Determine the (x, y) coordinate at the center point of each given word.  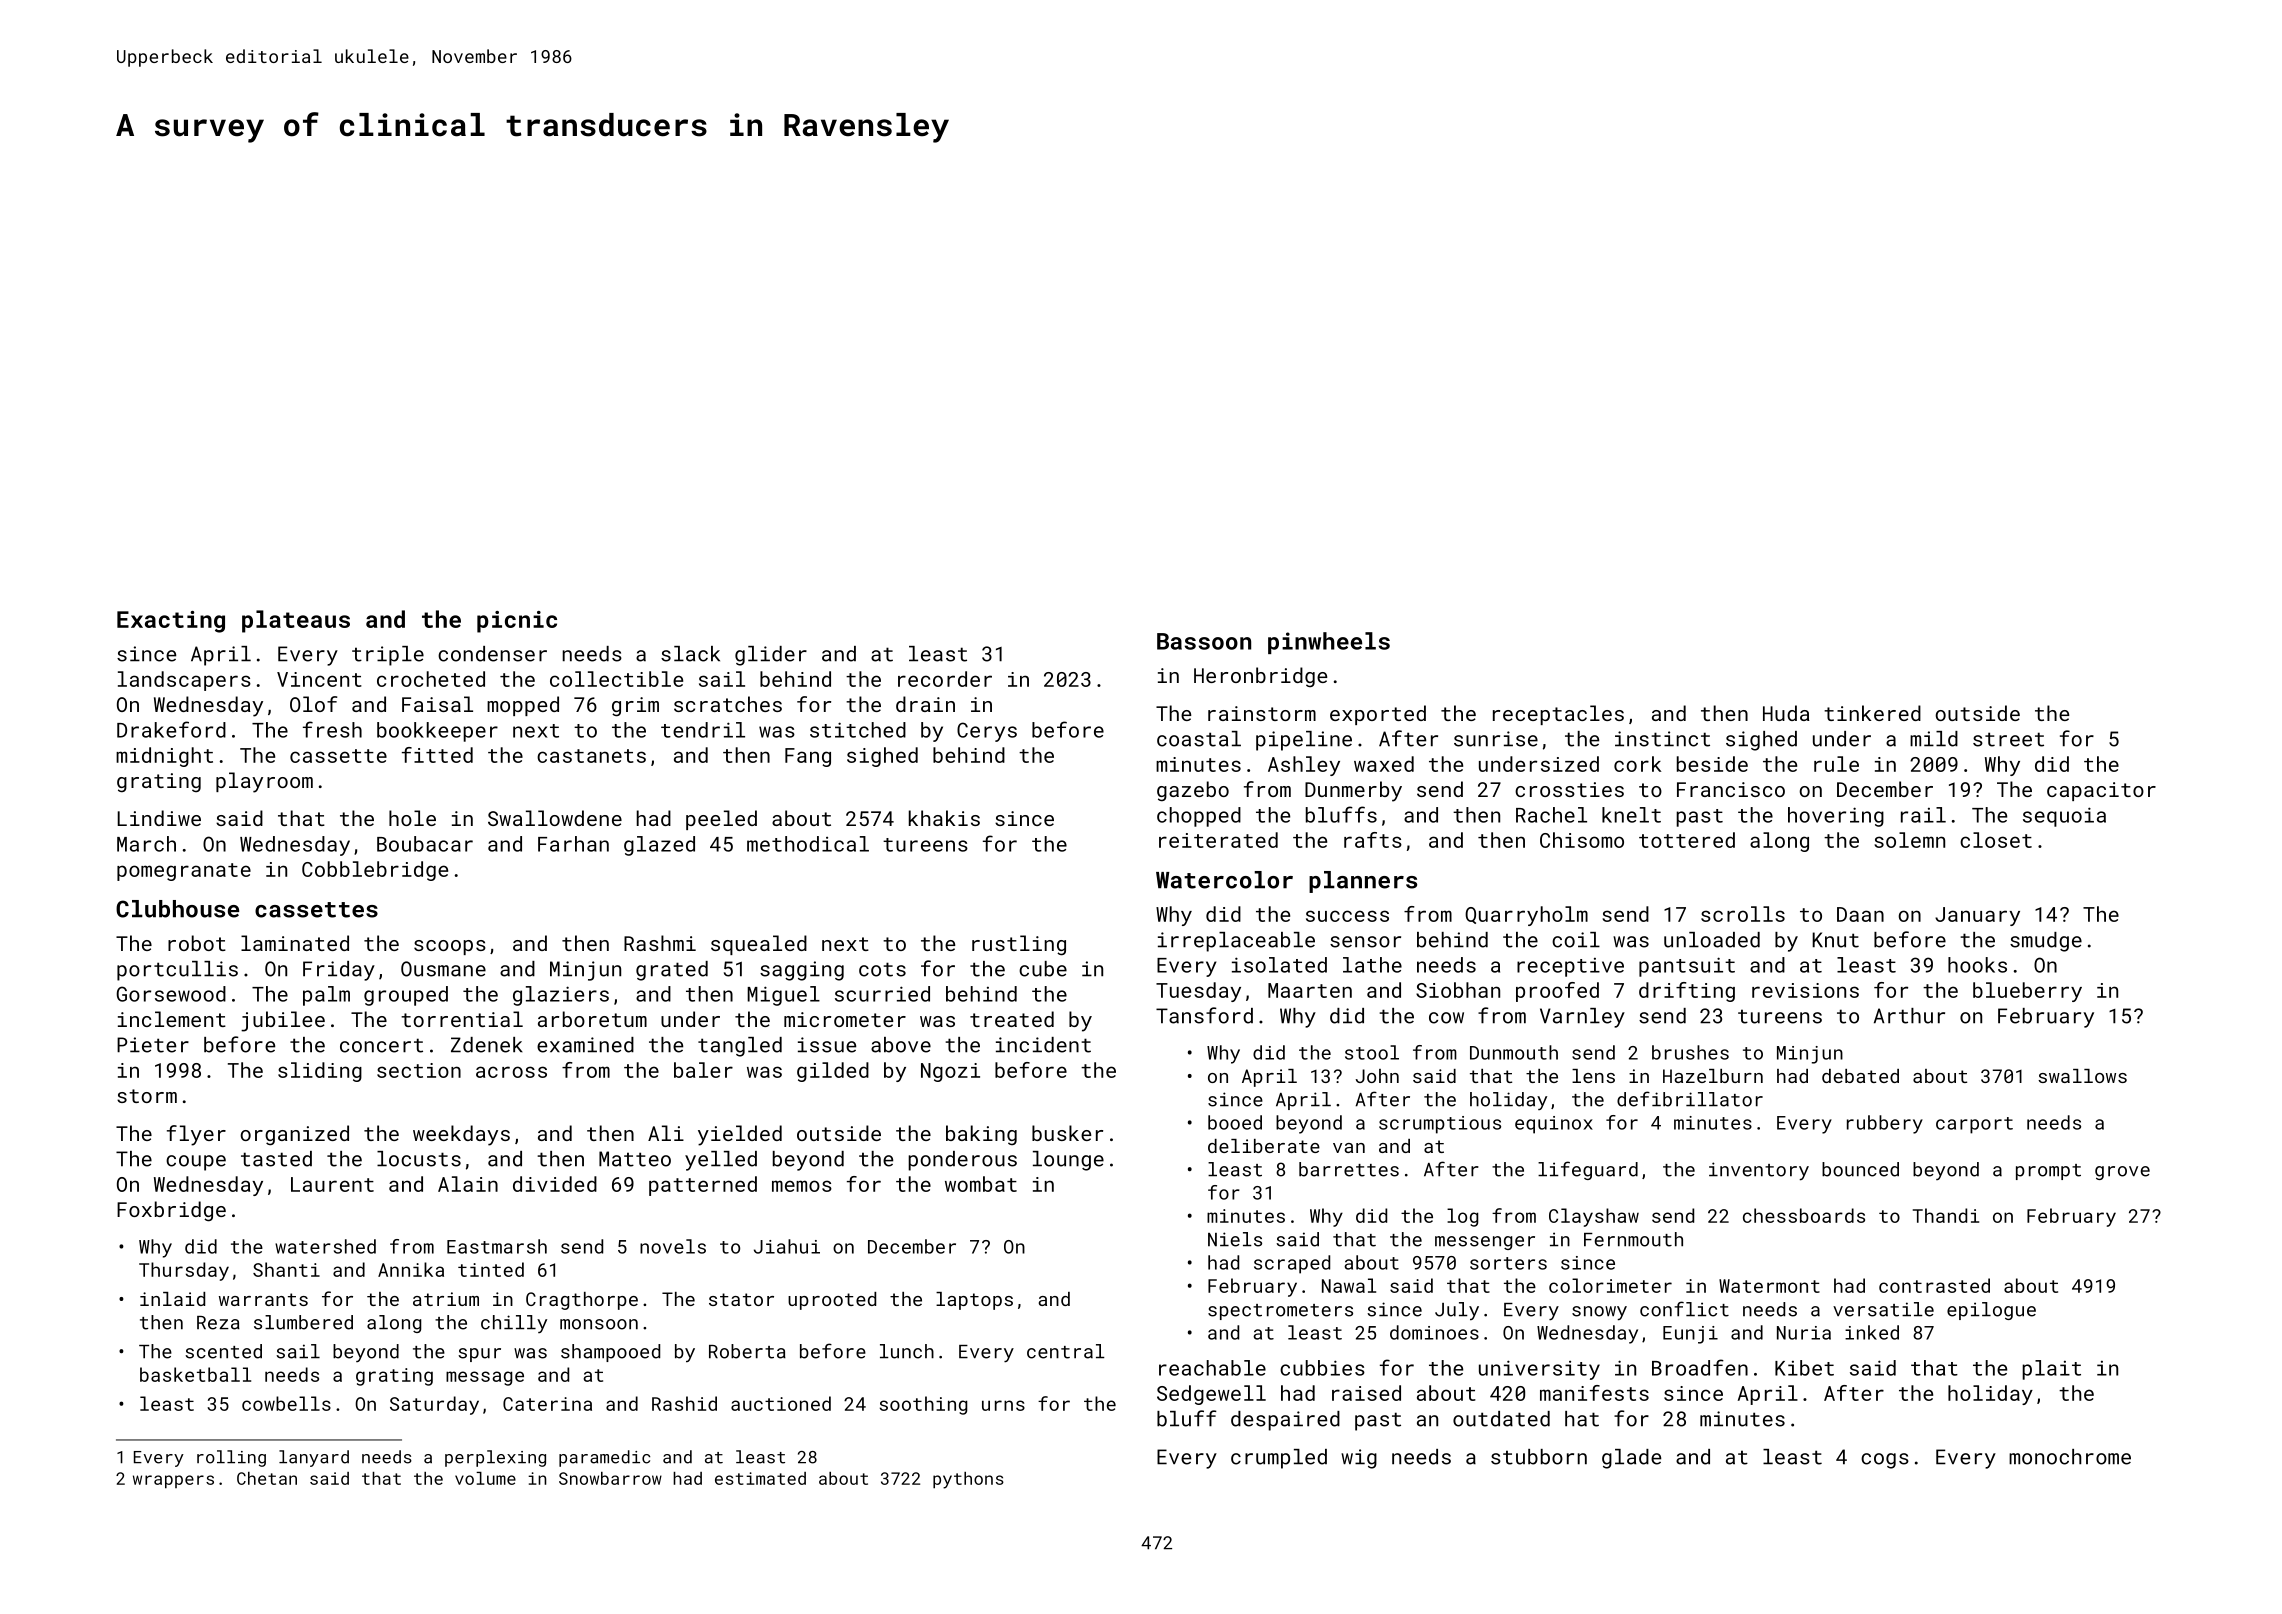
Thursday (184, 1271)
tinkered (1872, 713)
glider (771, 656)
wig (1359, 1459)
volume (485, 1478)
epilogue (1991, 1311)
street (2008, 739)
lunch (907, 1351)
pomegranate (184, 872)
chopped (1199, 817)
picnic (517, 622)
